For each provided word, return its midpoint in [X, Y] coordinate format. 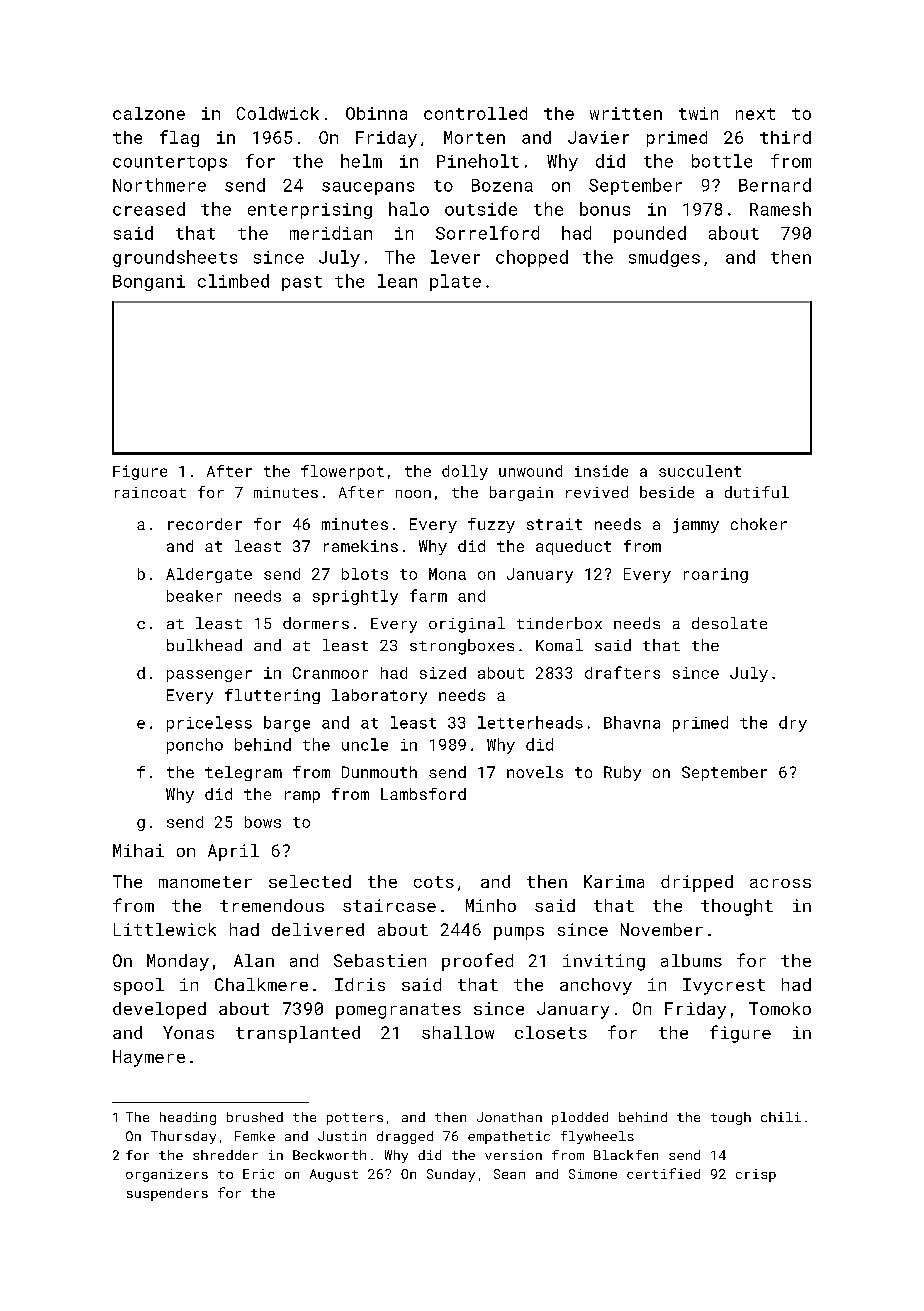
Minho [491, 905]
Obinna [376, 113]
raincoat [150, 492]
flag [179, 138]
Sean [509, 1174]
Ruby [622, 773]
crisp [756, 1175]
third [785, 137]
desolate [729, 623]
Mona [447, 574]
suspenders [167, 1194]
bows [263, 822]
